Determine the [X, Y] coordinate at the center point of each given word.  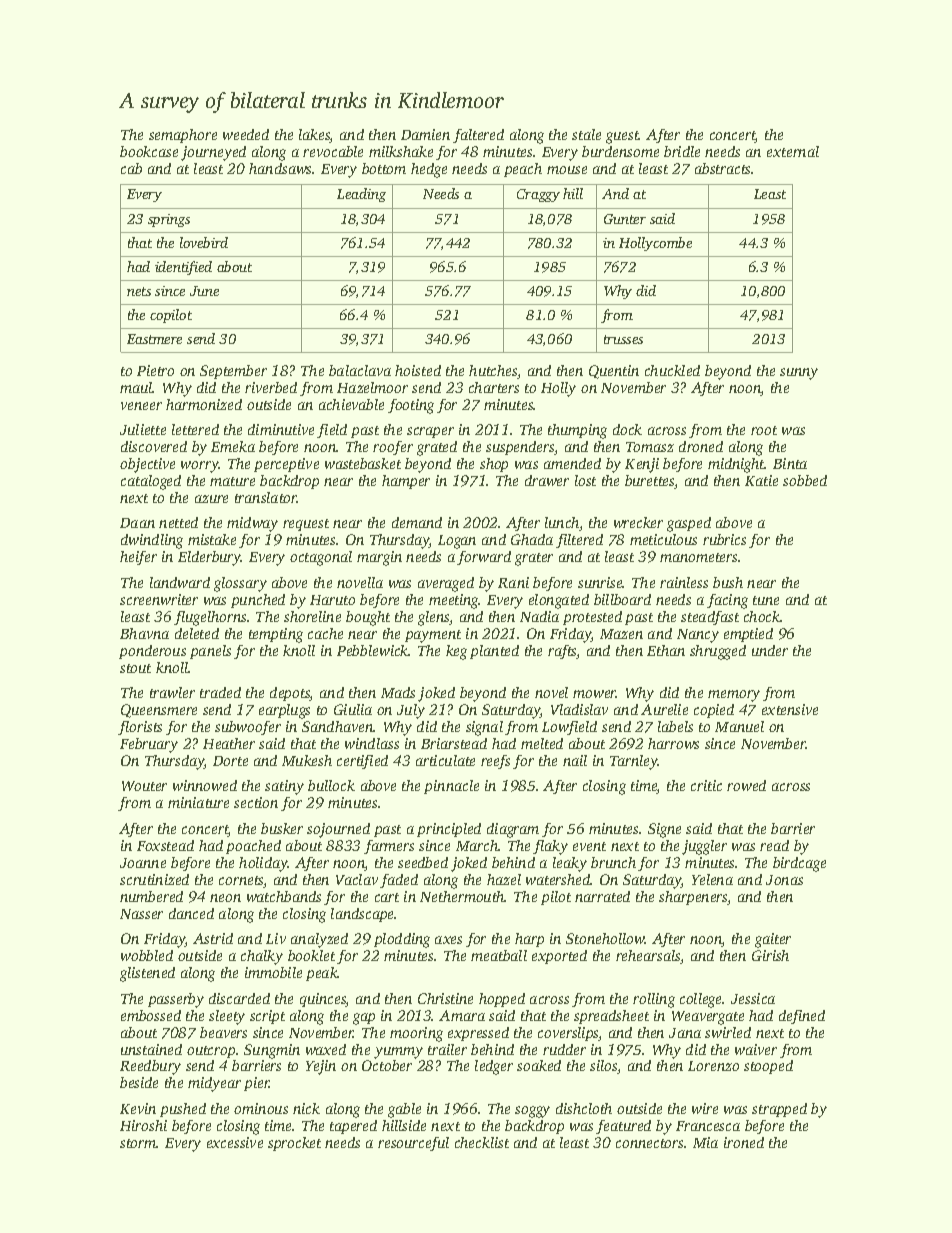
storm [138, 1143]
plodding [402, 940]
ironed [744, 1142]
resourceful [413, 1144]
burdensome [620, 151]
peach [523, 170]
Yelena [712, 879]
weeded [246, 134]
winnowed [205, 785]
